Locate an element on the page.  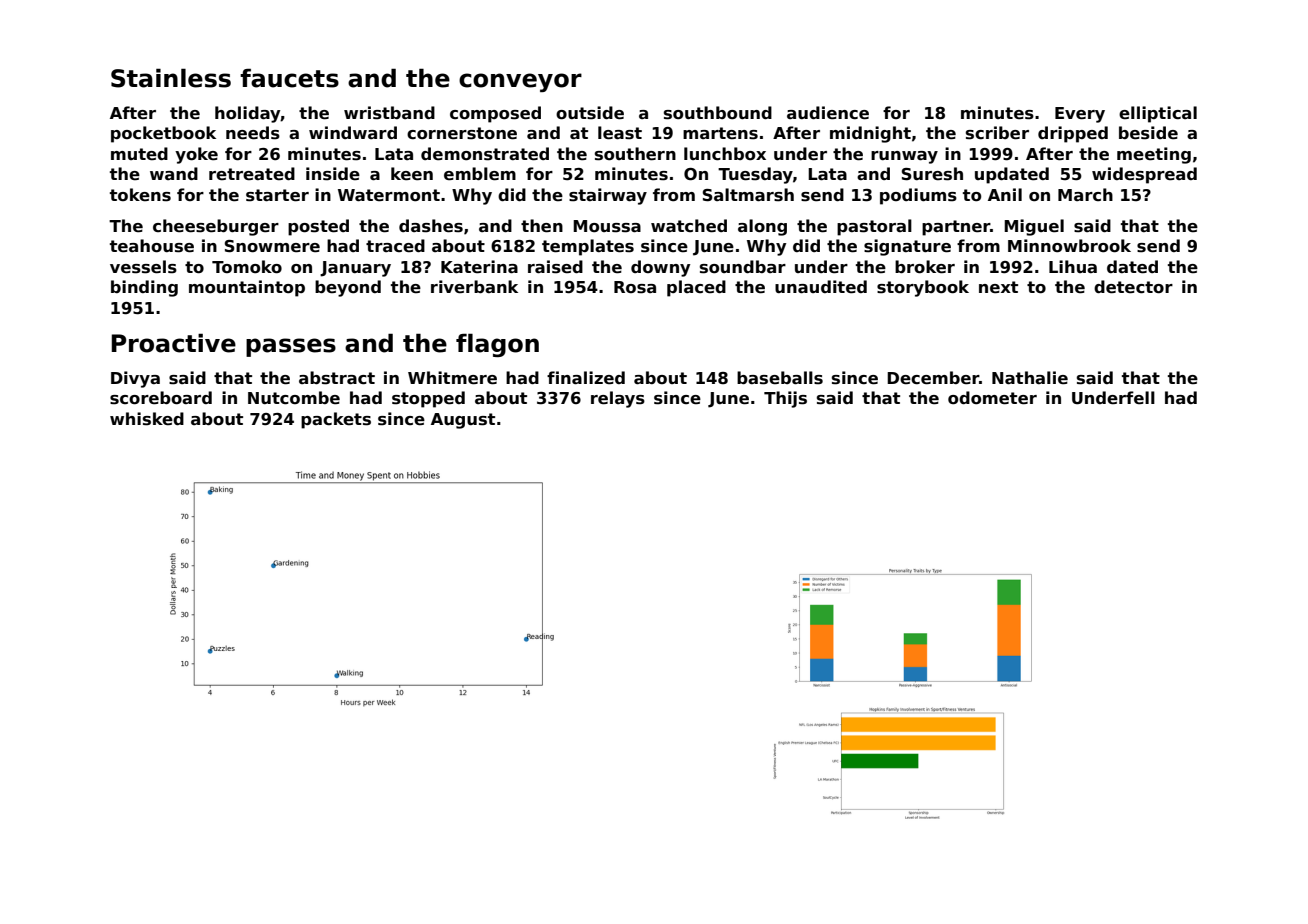
elliptical is located at coordinates (1158, 114).
